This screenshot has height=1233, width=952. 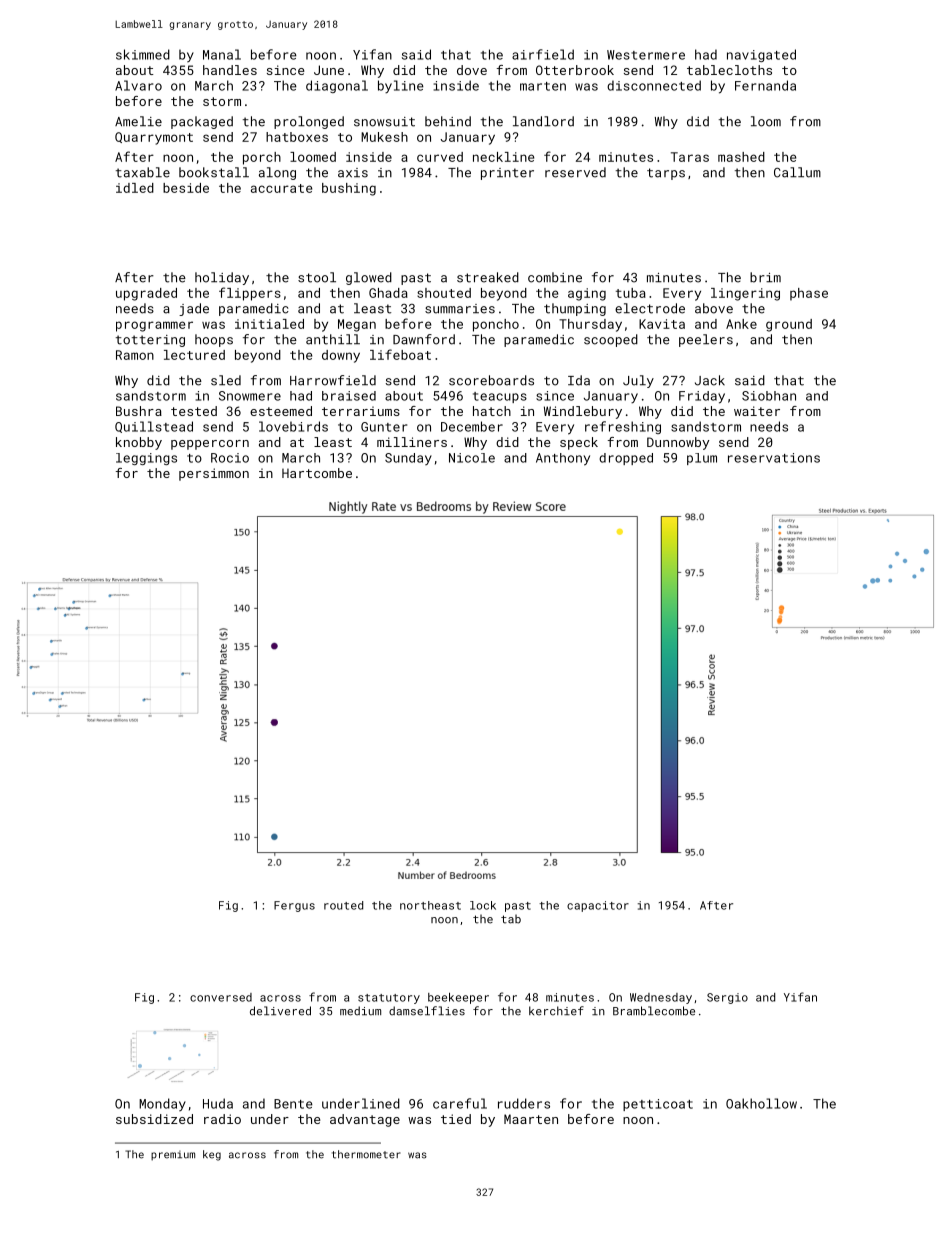 What do you see at coordinates (138, 85) in the screenshot?
I see `Alvaro` at bounding box center [138, 85].
